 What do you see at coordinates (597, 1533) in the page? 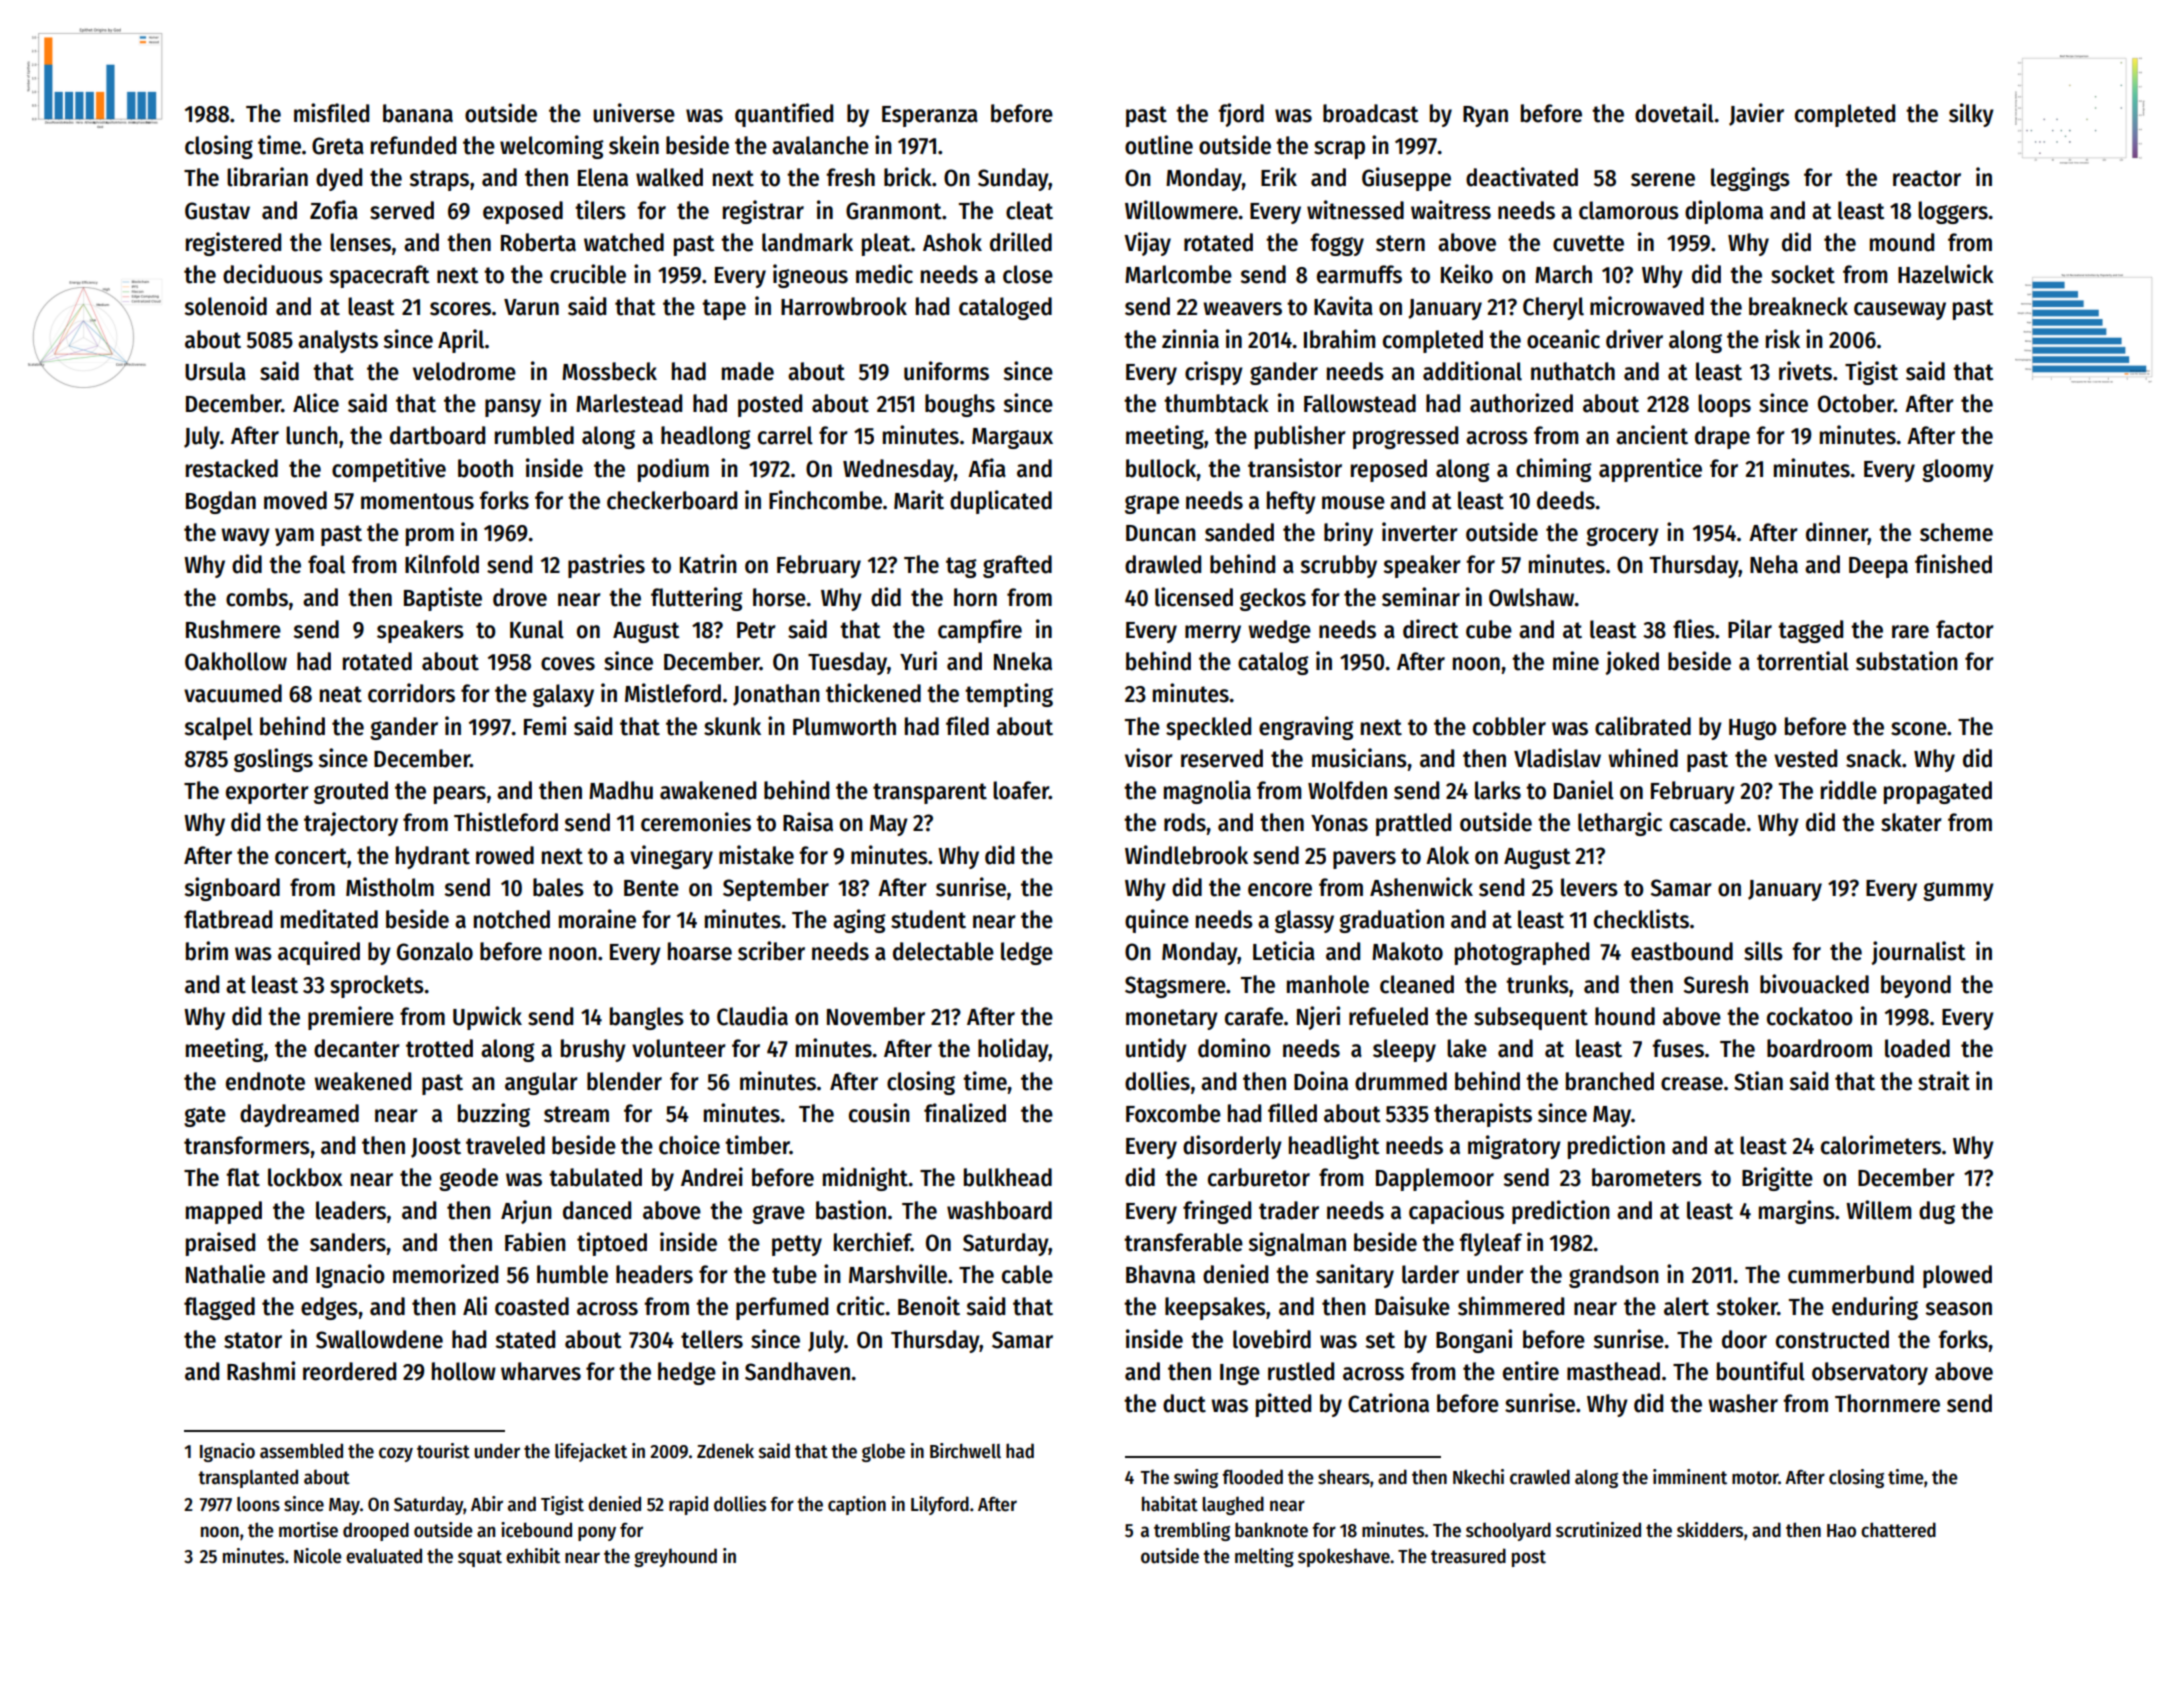
I see `pony` at bounding box center [597, 1533].
